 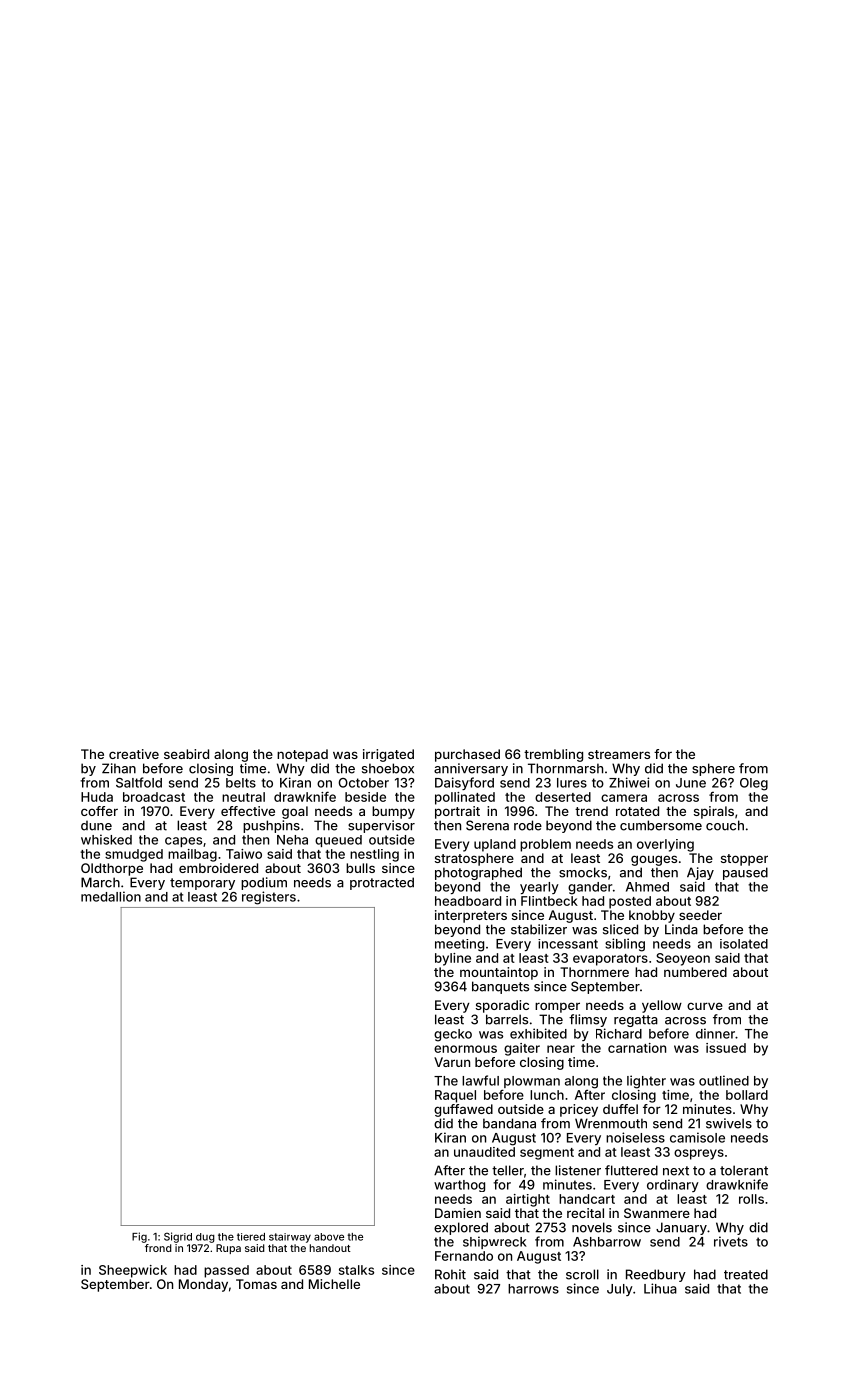 I want to click on regatta, so click(x=636, y=1021).
